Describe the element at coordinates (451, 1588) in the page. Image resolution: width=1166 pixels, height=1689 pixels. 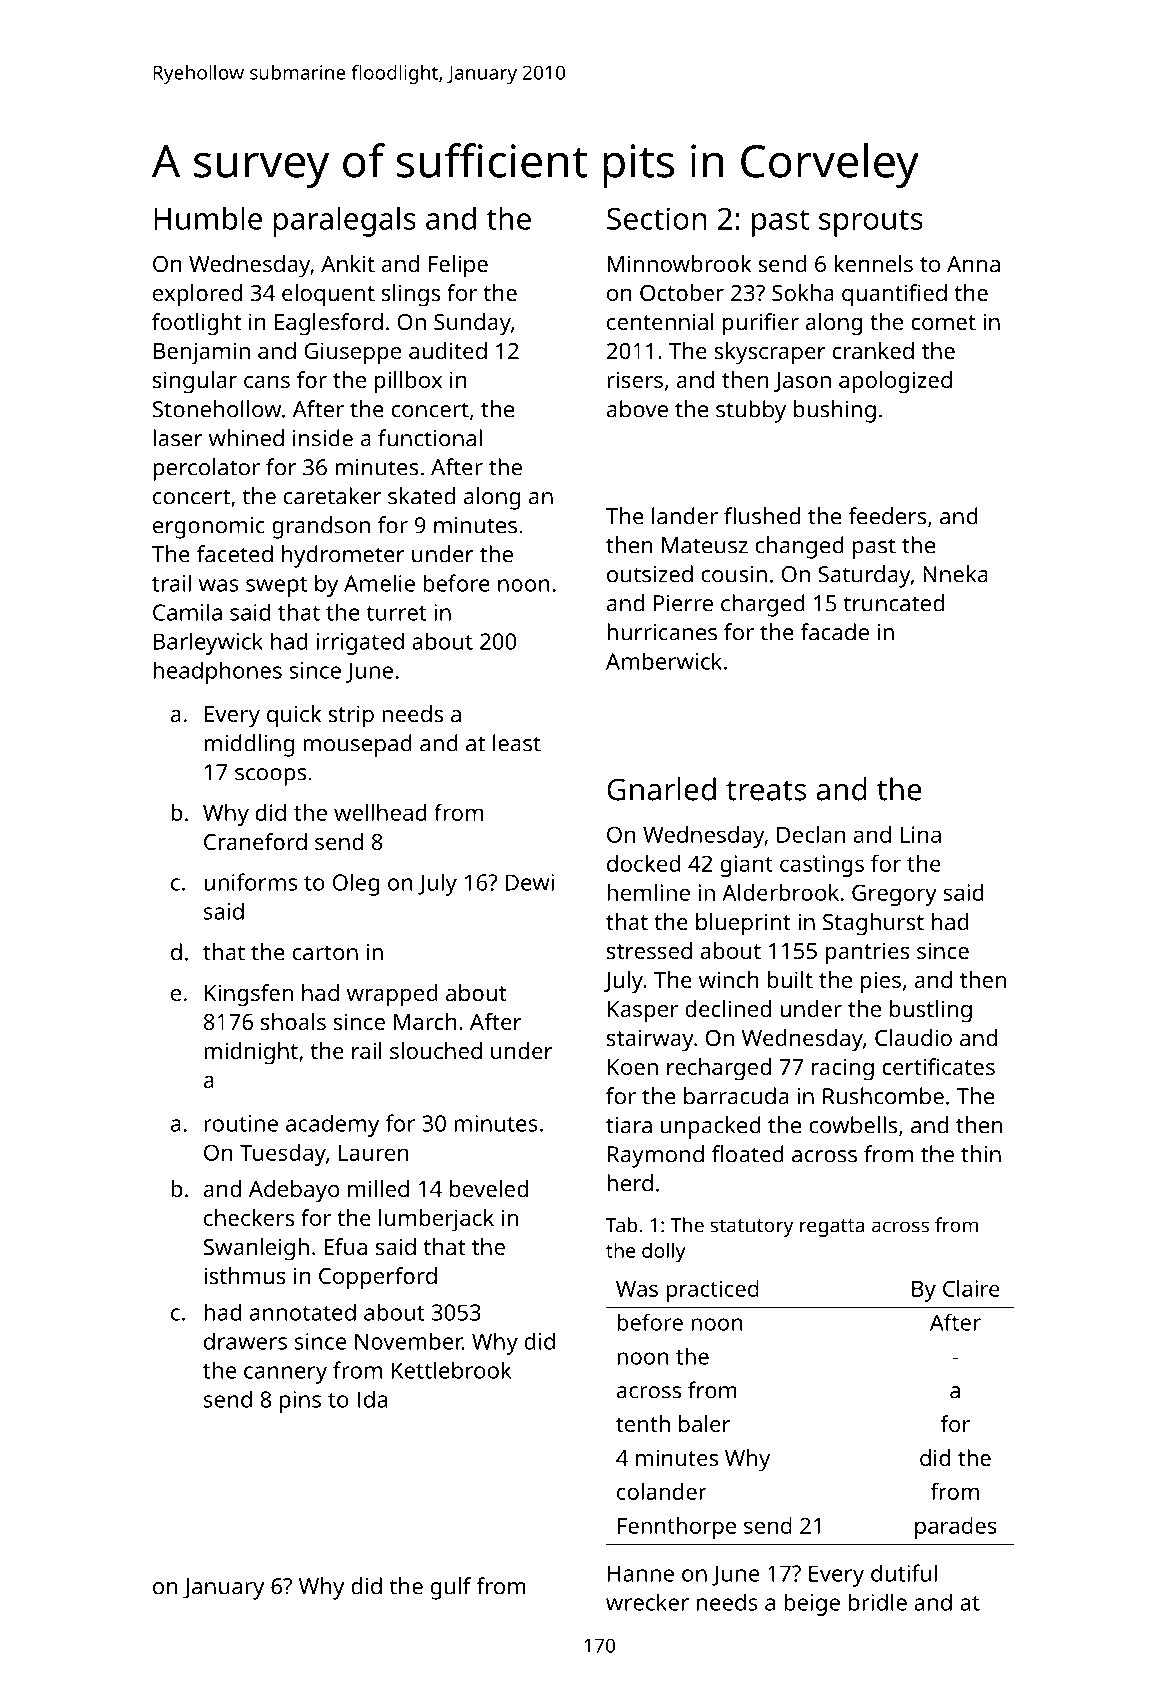
I see `gulf` at that location.
